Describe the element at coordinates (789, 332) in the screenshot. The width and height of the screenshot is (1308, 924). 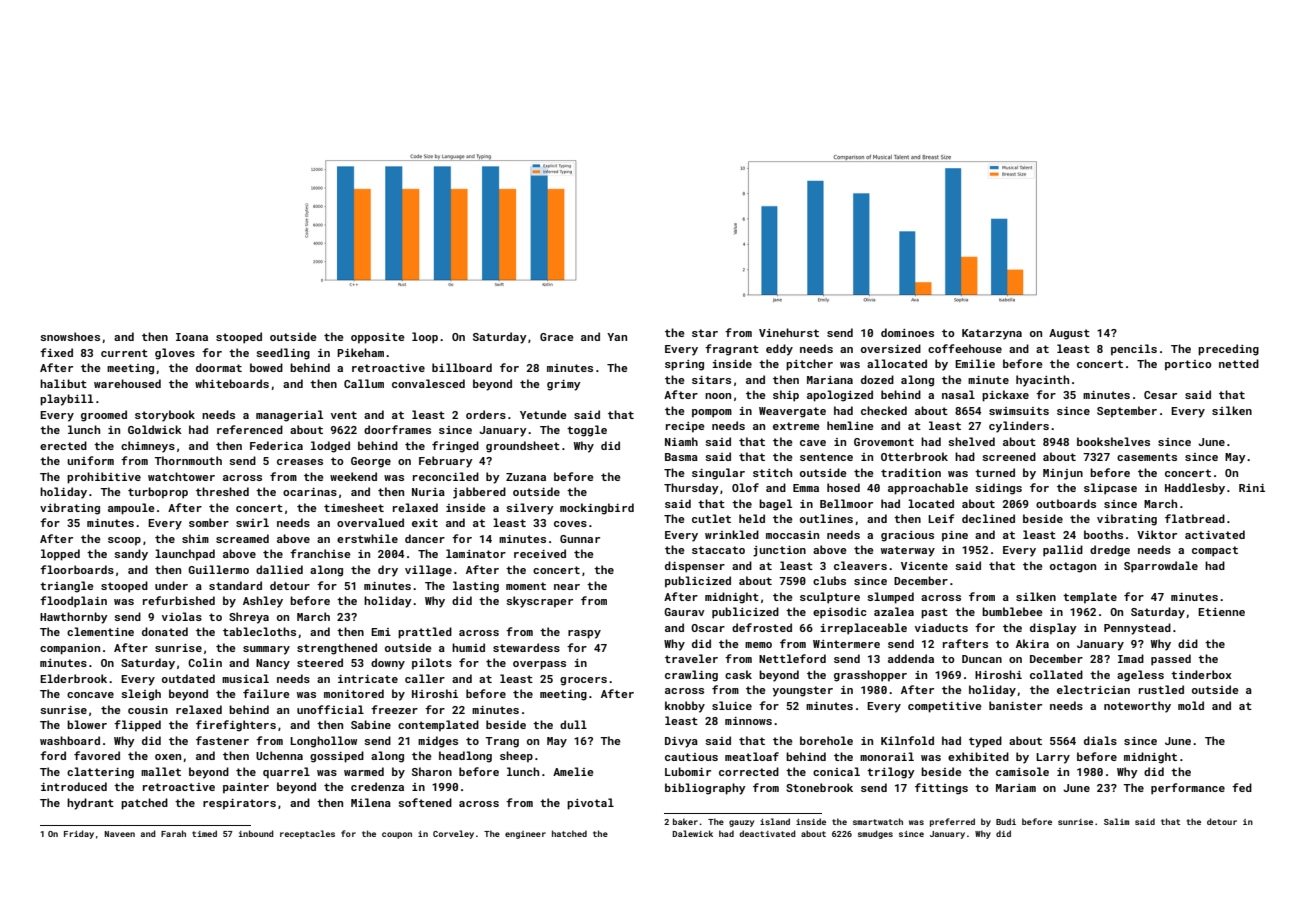
I see `Vinehurst` at that location.
